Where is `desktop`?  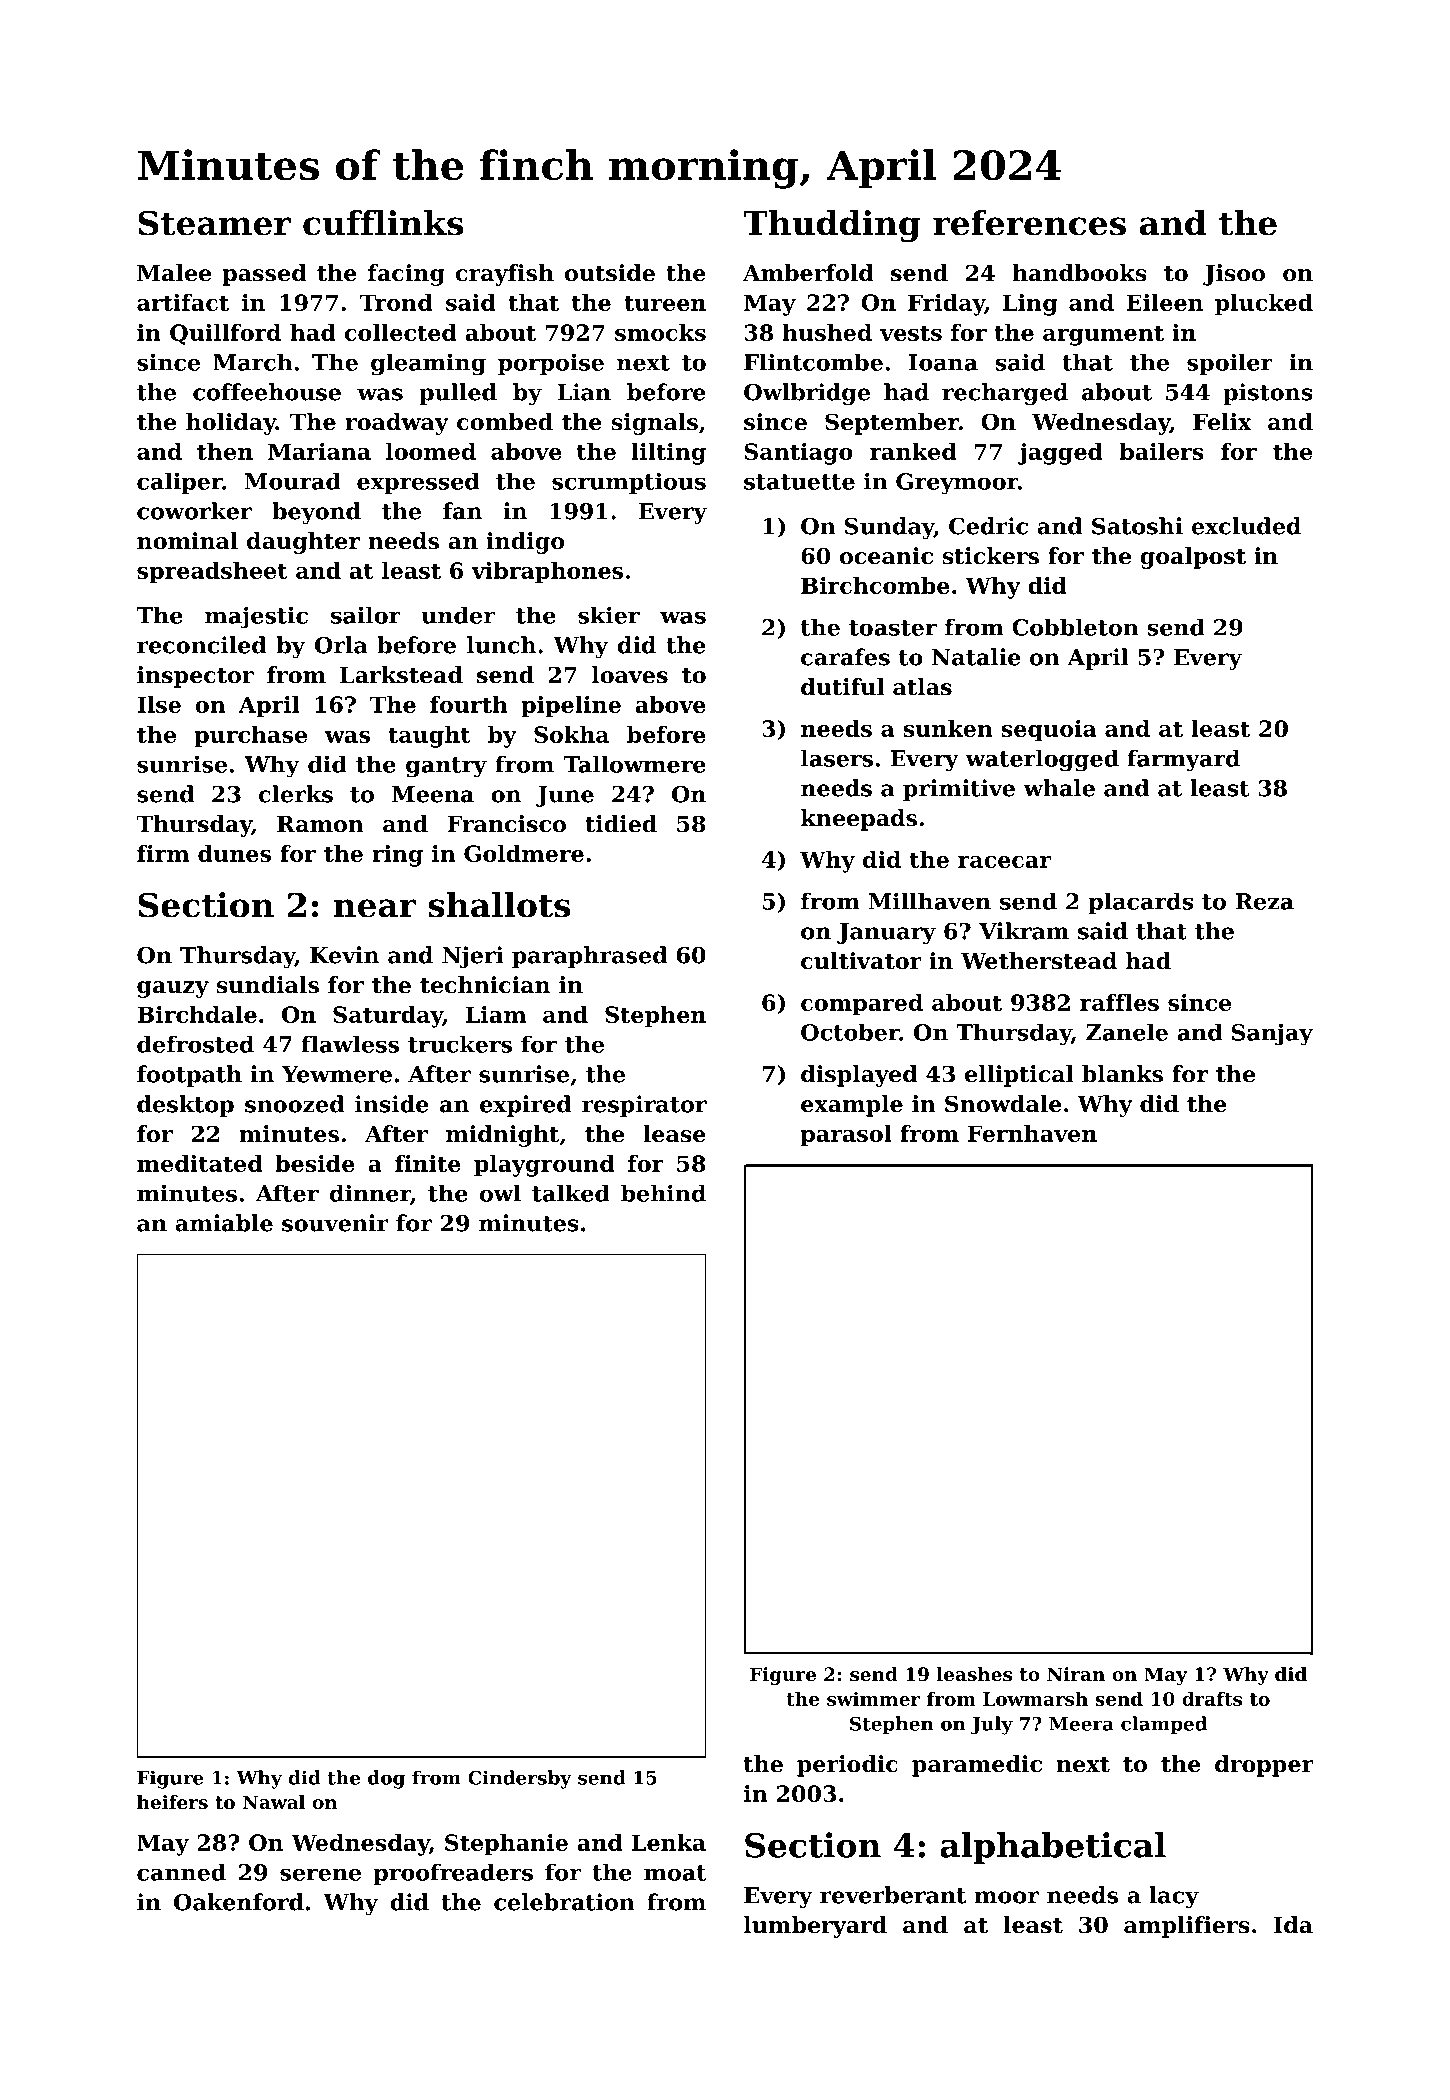
desktop is located at coordinates (185, 1106).
